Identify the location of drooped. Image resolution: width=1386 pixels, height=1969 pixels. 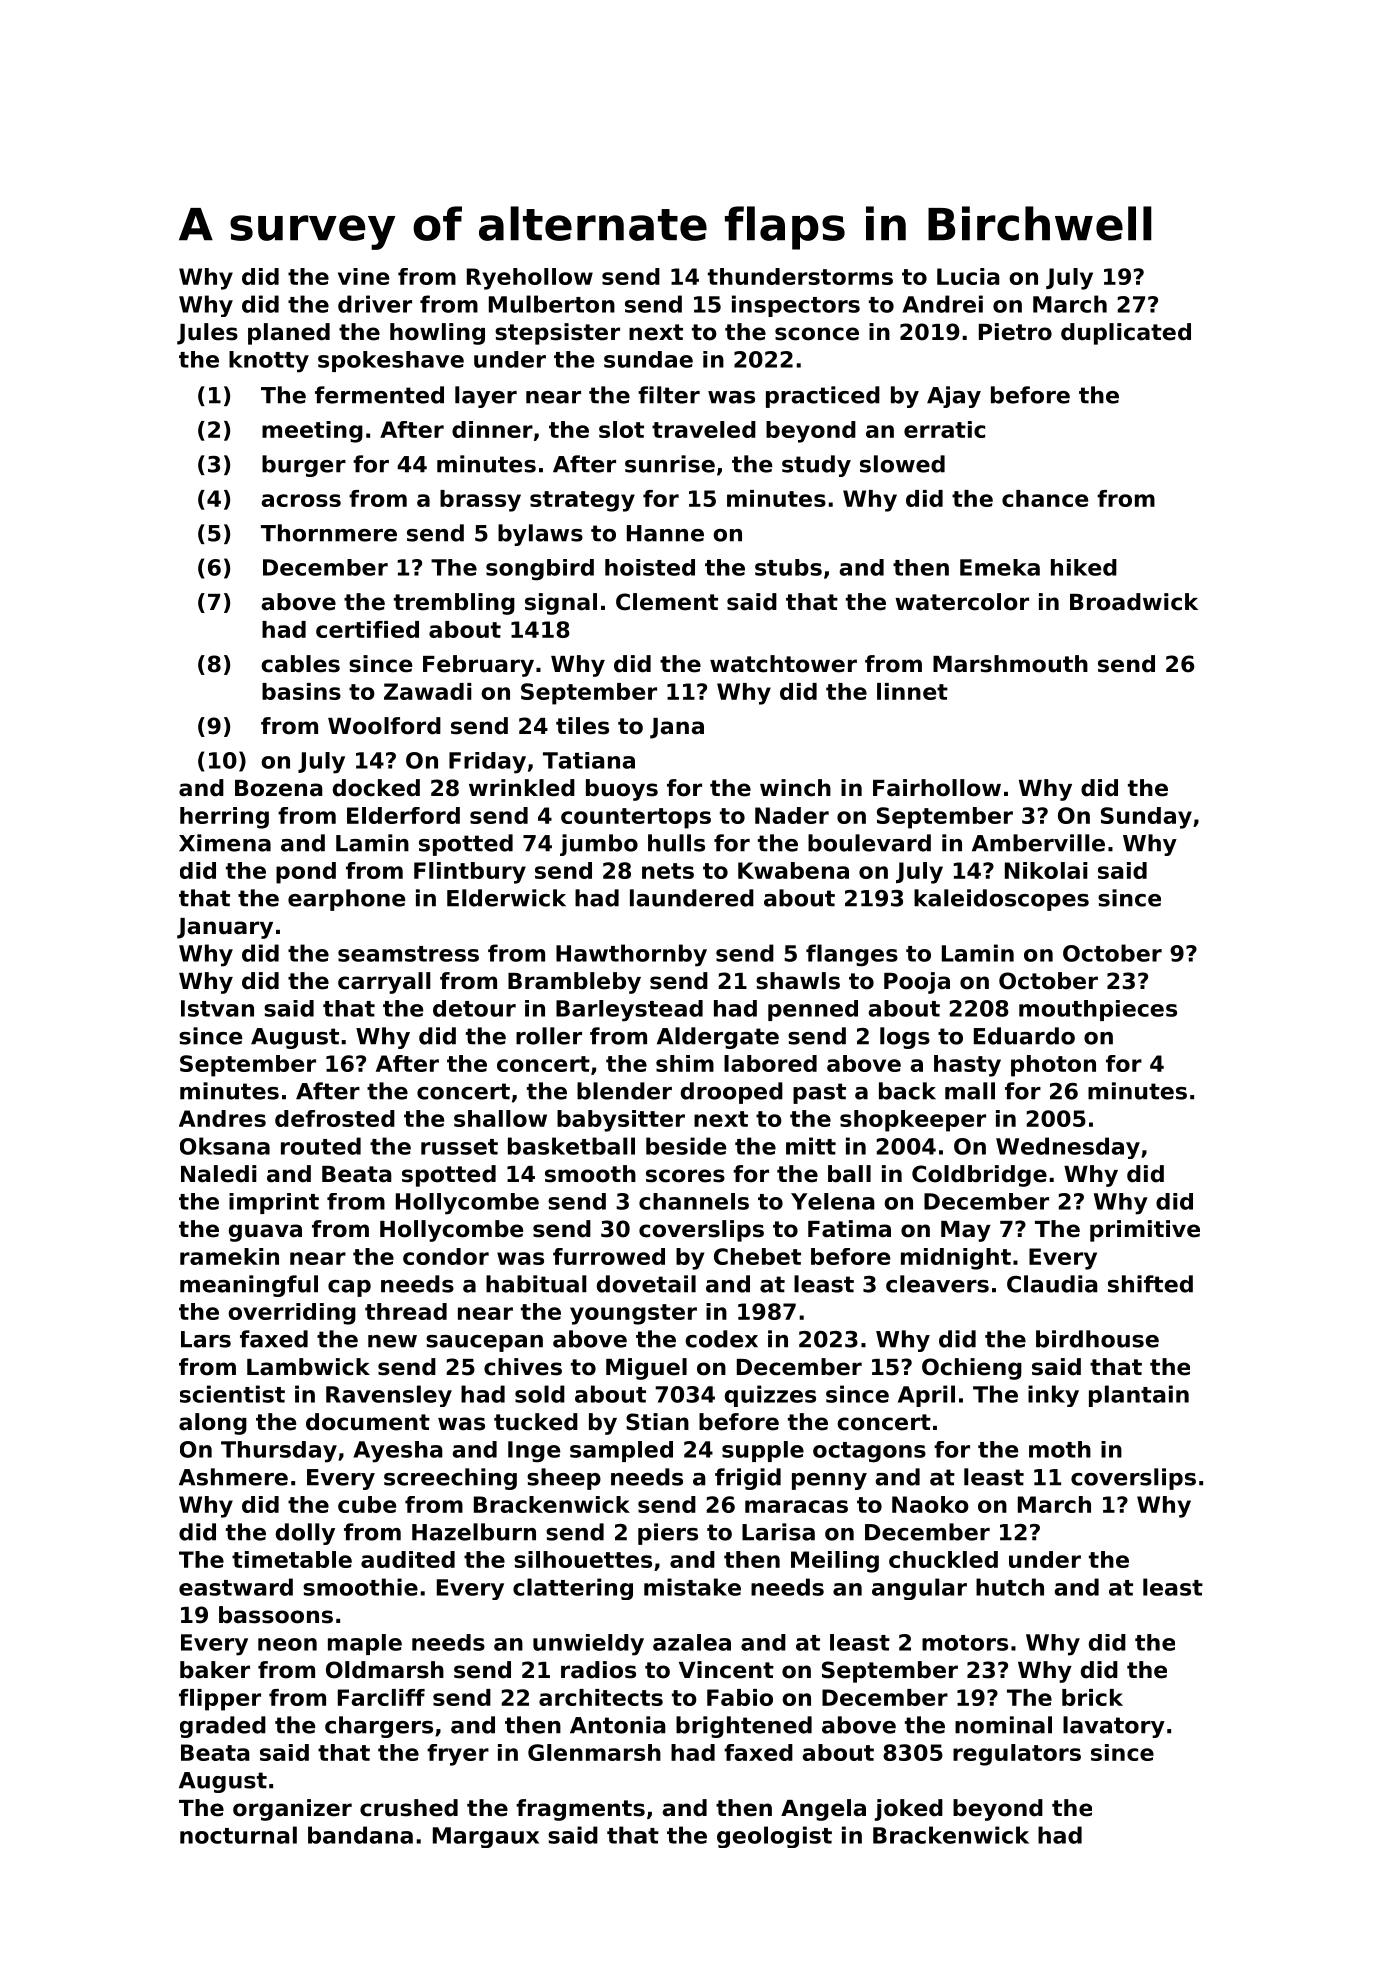
(732, 1093).
